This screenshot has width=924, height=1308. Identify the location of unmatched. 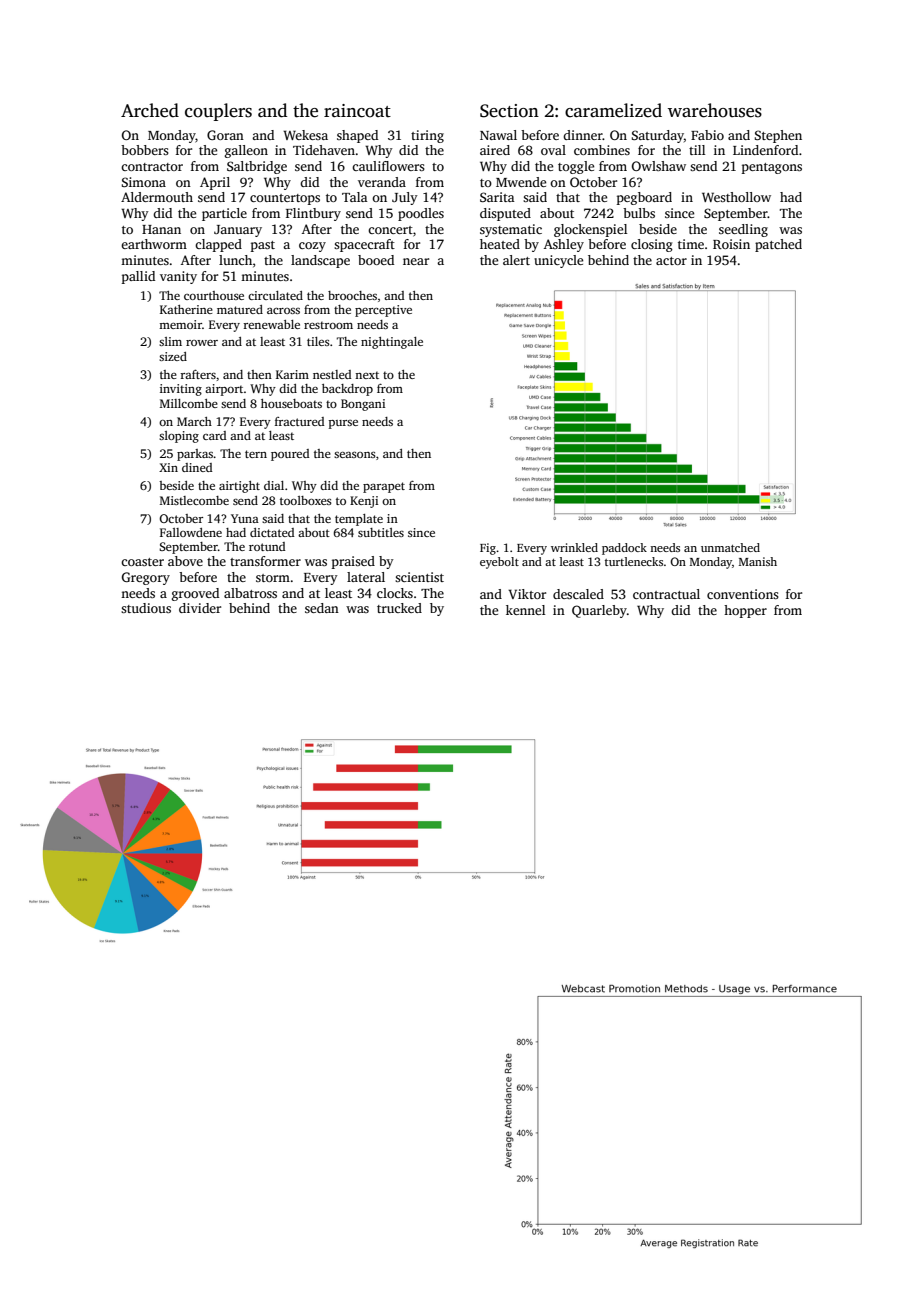
(730, 547).
